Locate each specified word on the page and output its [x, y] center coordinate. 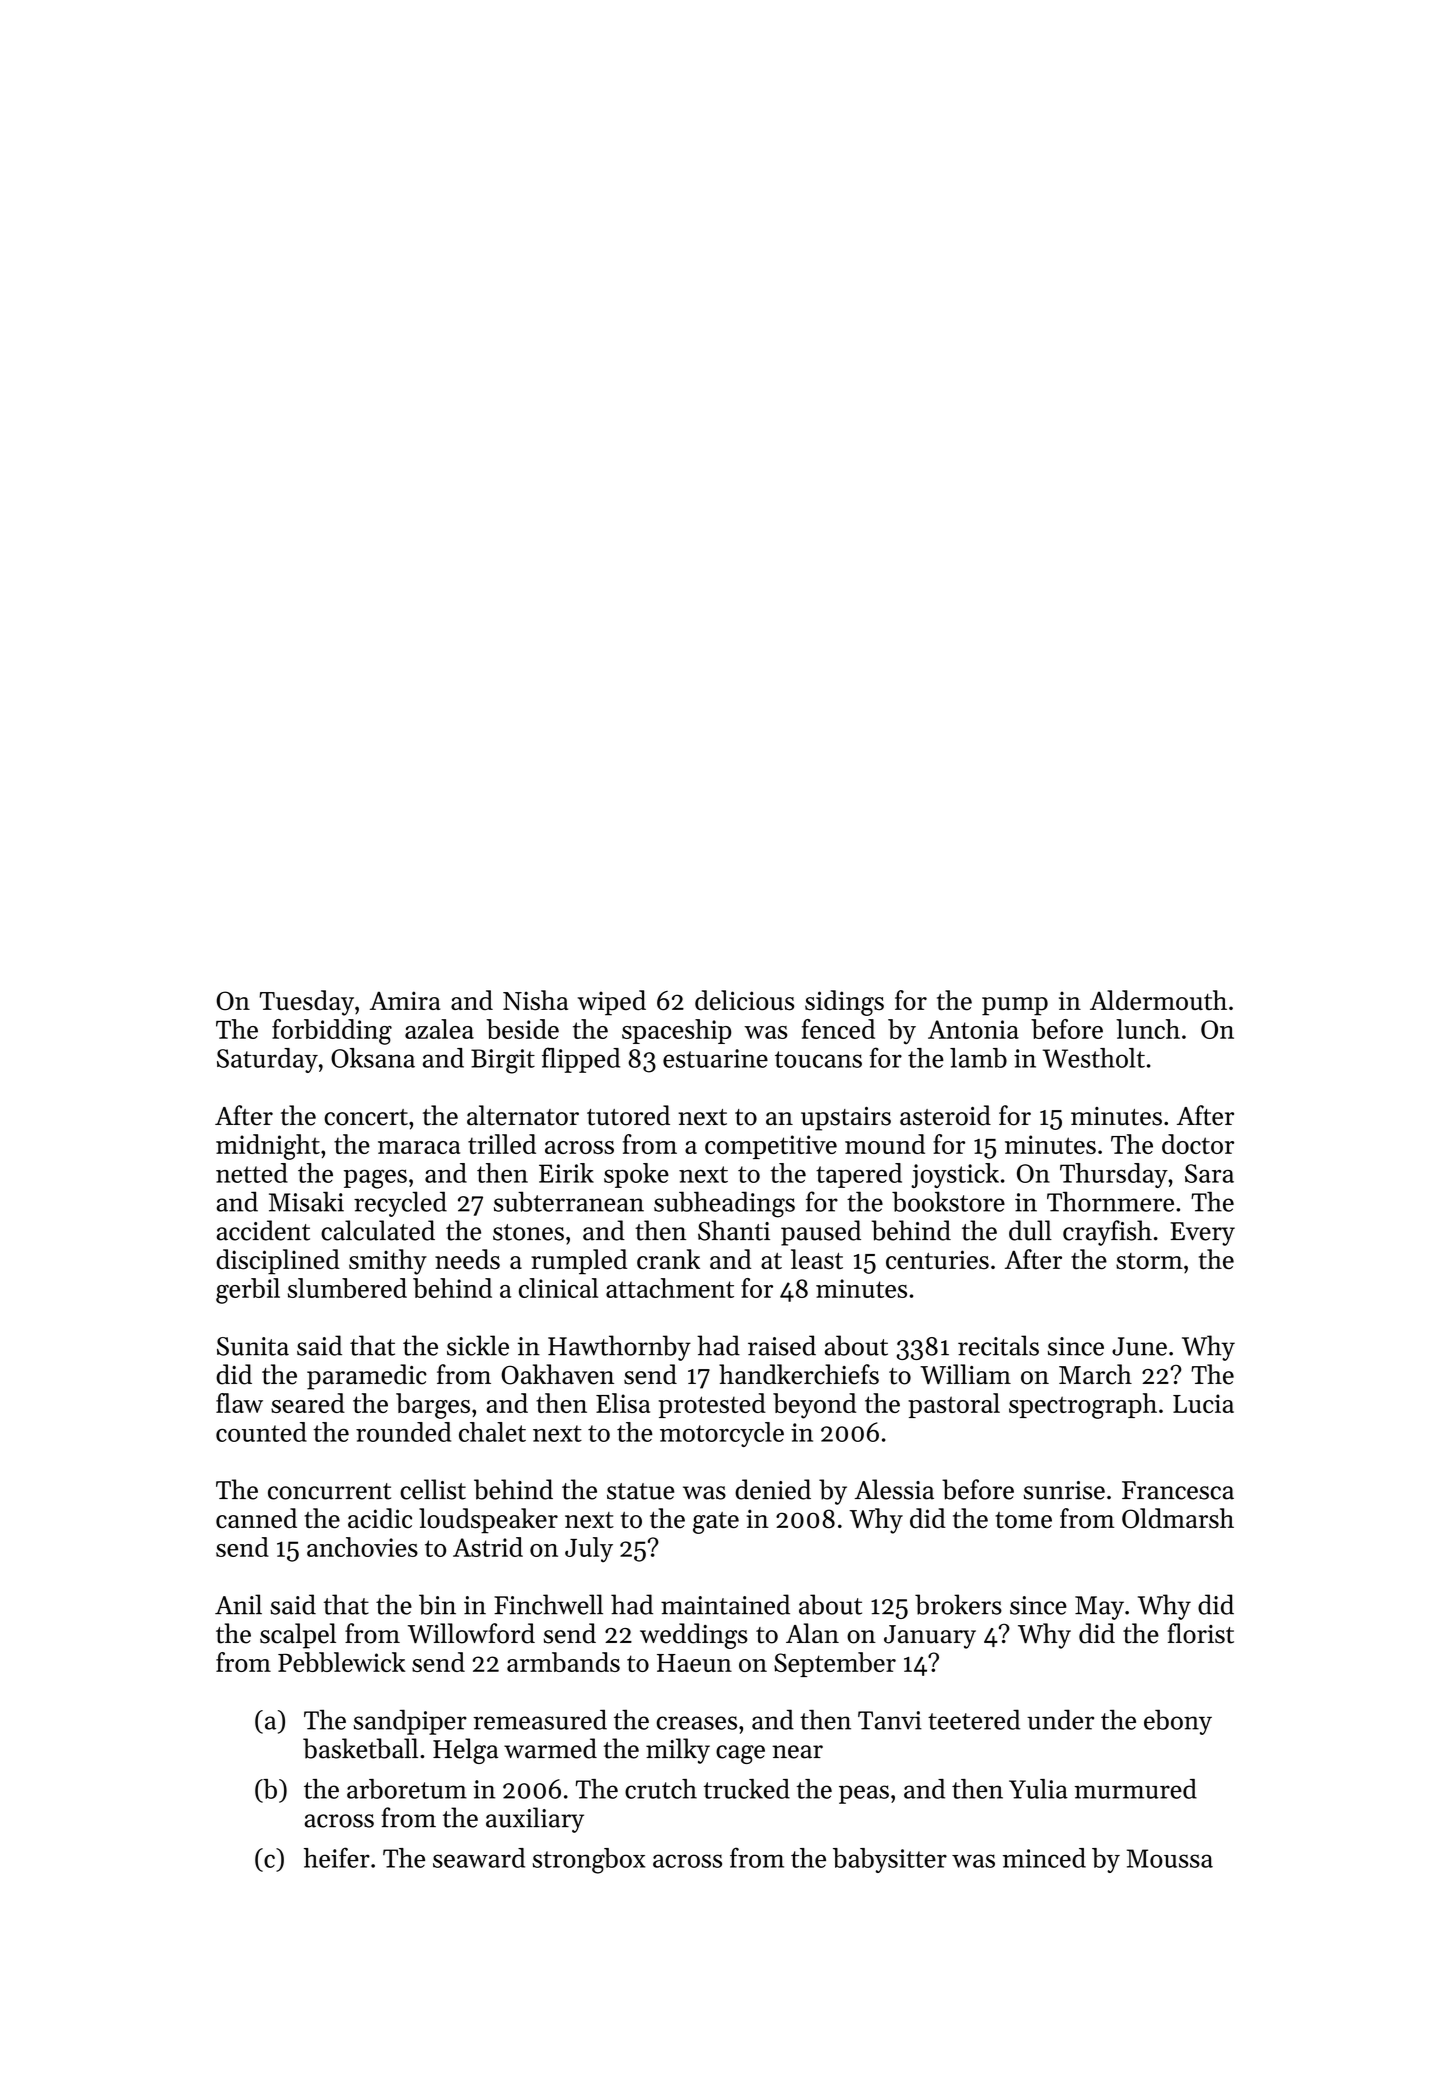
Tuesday [306, 1003]
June [1139, 1346]
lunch [1148, 1029]
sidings [844, 1003]
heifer [337, 1857]
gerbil [248, 1291]
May [1099, 1608]
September [835, 1664]
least [817, 1259]
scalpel [298, 1636]
